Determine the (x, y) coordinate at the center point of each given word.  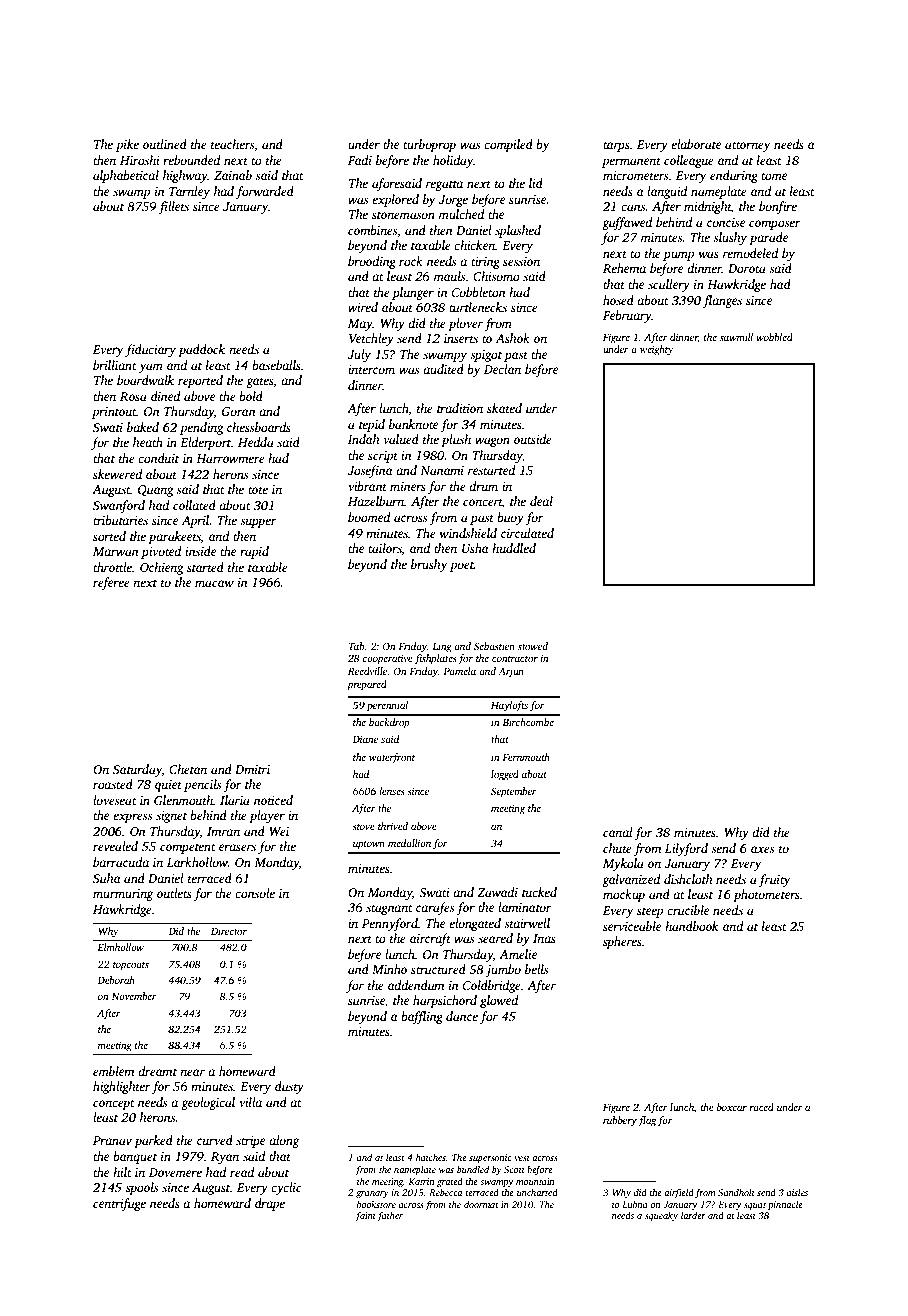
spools (142, 1188)
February (627, 316)
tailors (385, 548)
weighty (657, 350)
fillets (173, 207)
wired (363, 307)
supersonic (490, 1158)
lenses (392, 791)
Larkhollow (197, 862)
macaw (214, 583)
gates (259, 382)
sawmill (736, 337)
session (521, 261)
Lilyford (686, 849)
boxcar (732, 1107)
